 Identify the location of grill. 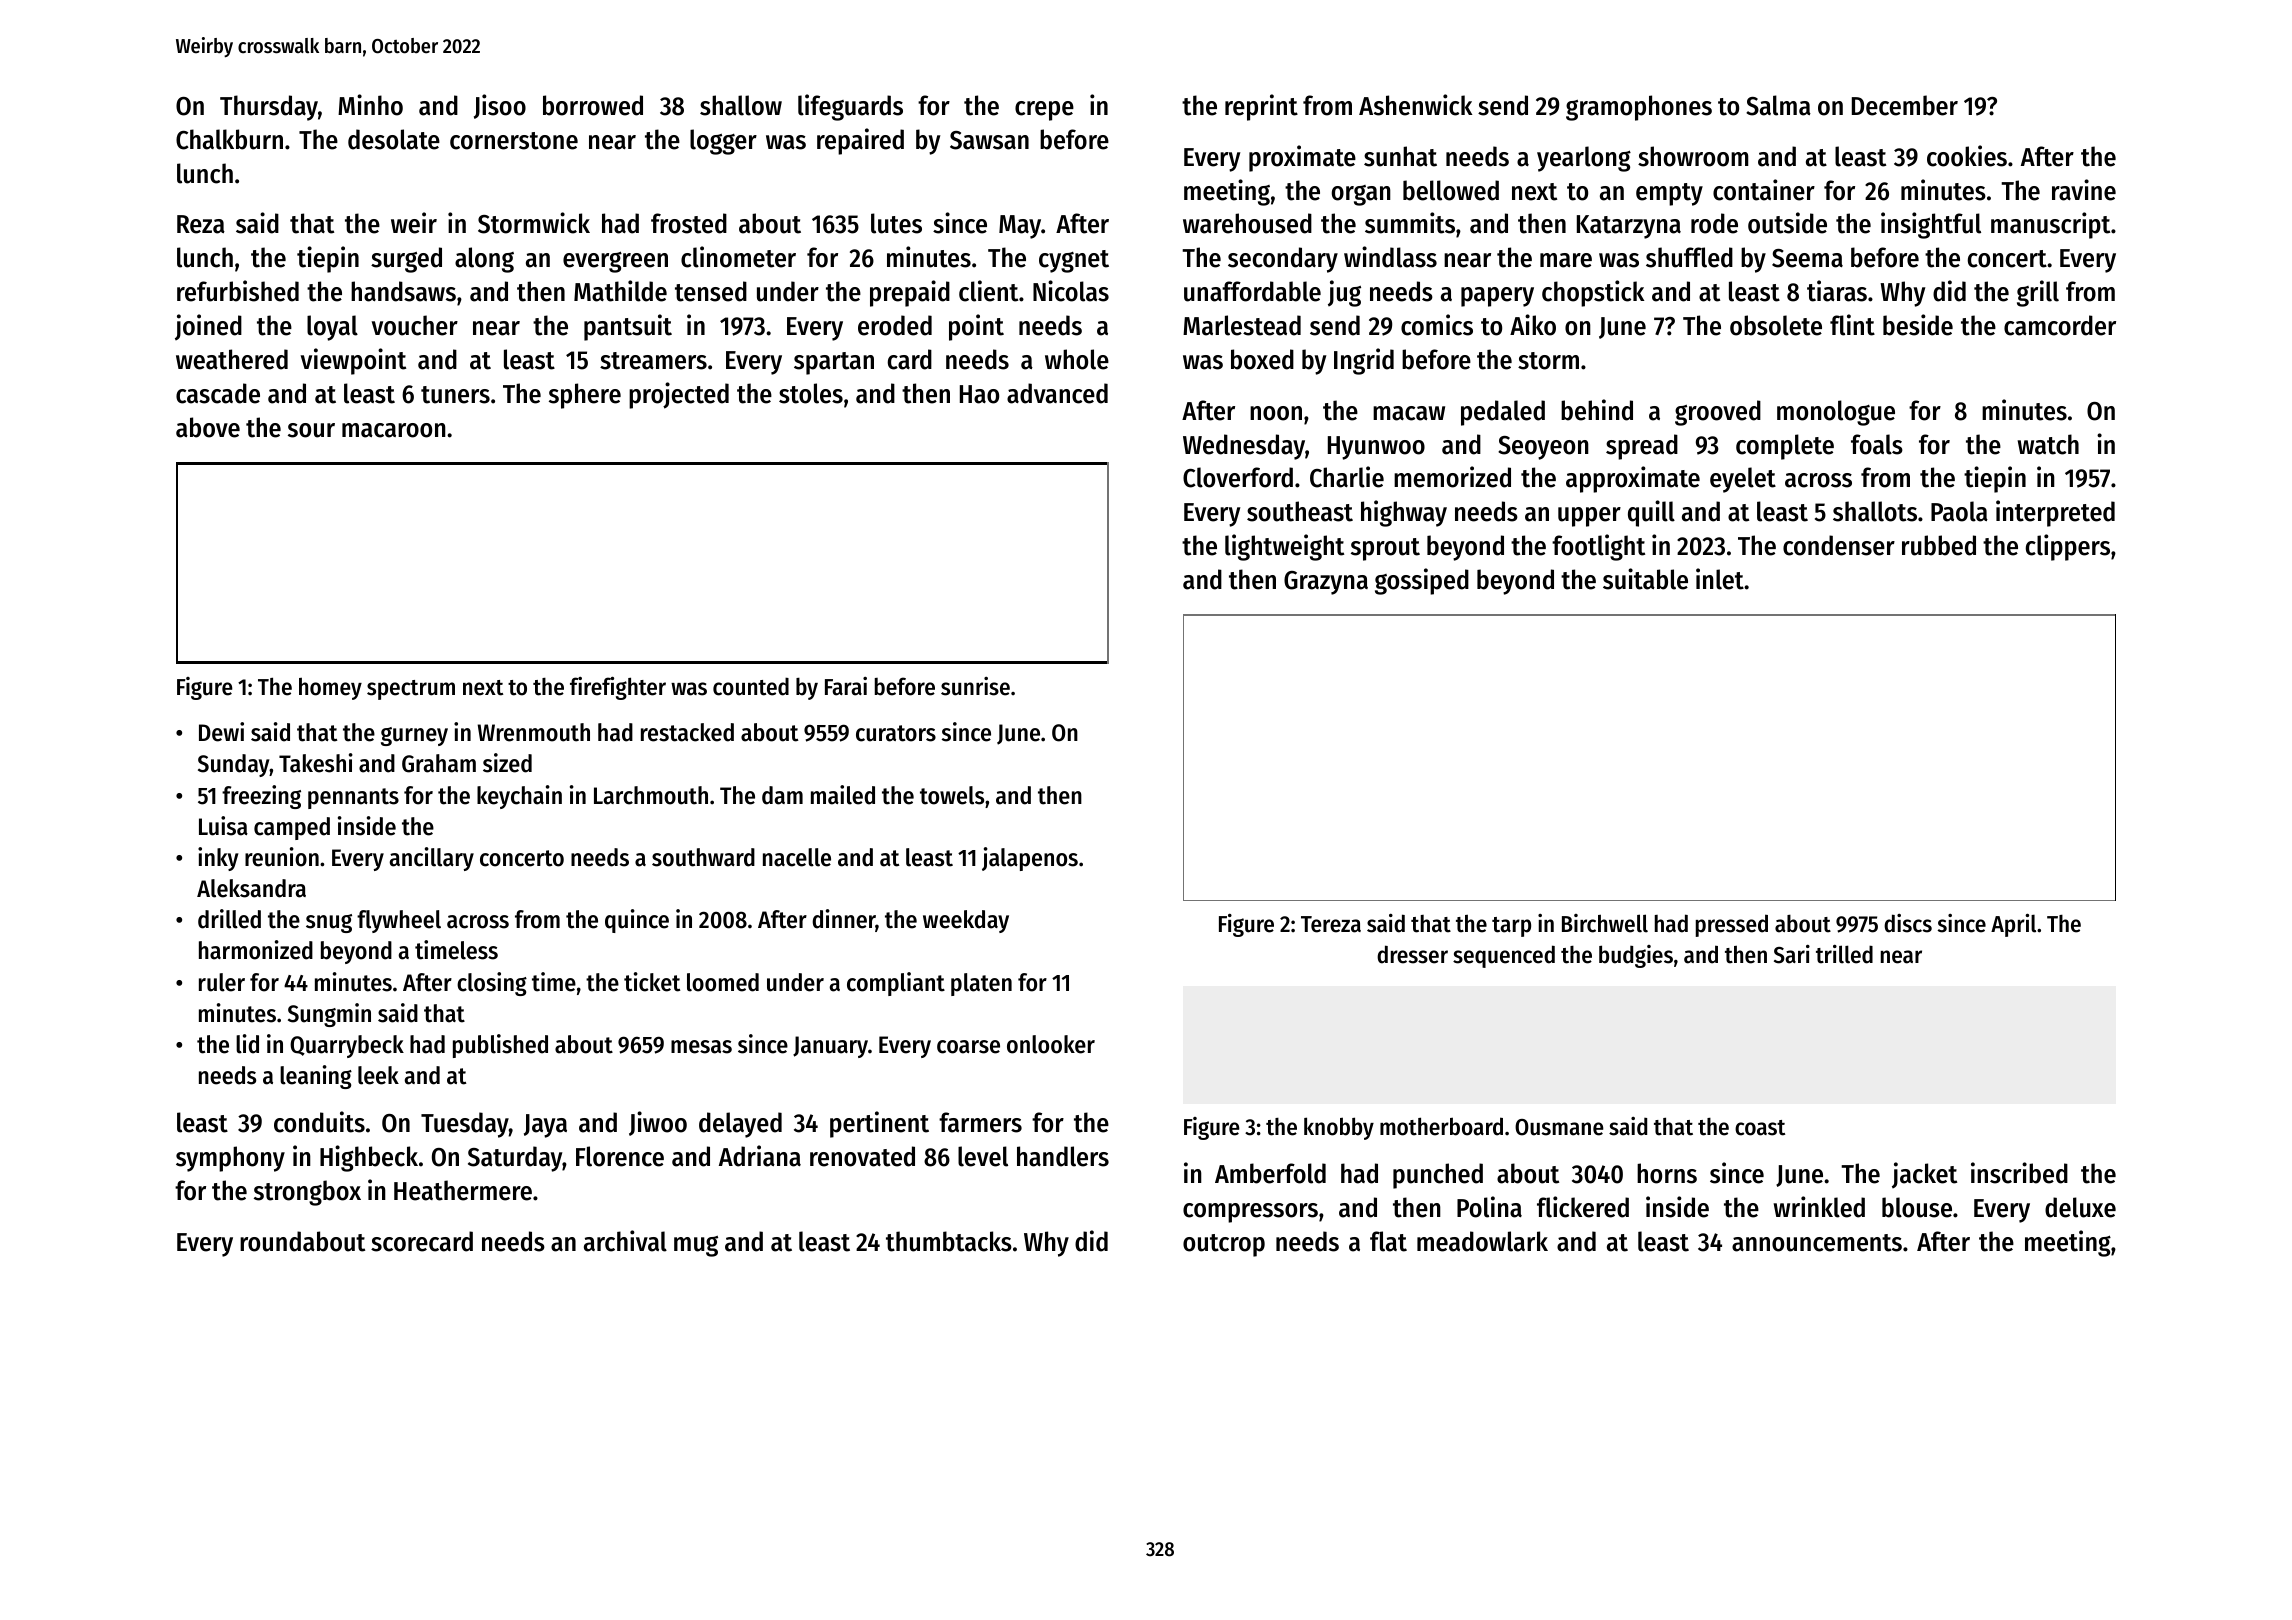
(2038, 293).
